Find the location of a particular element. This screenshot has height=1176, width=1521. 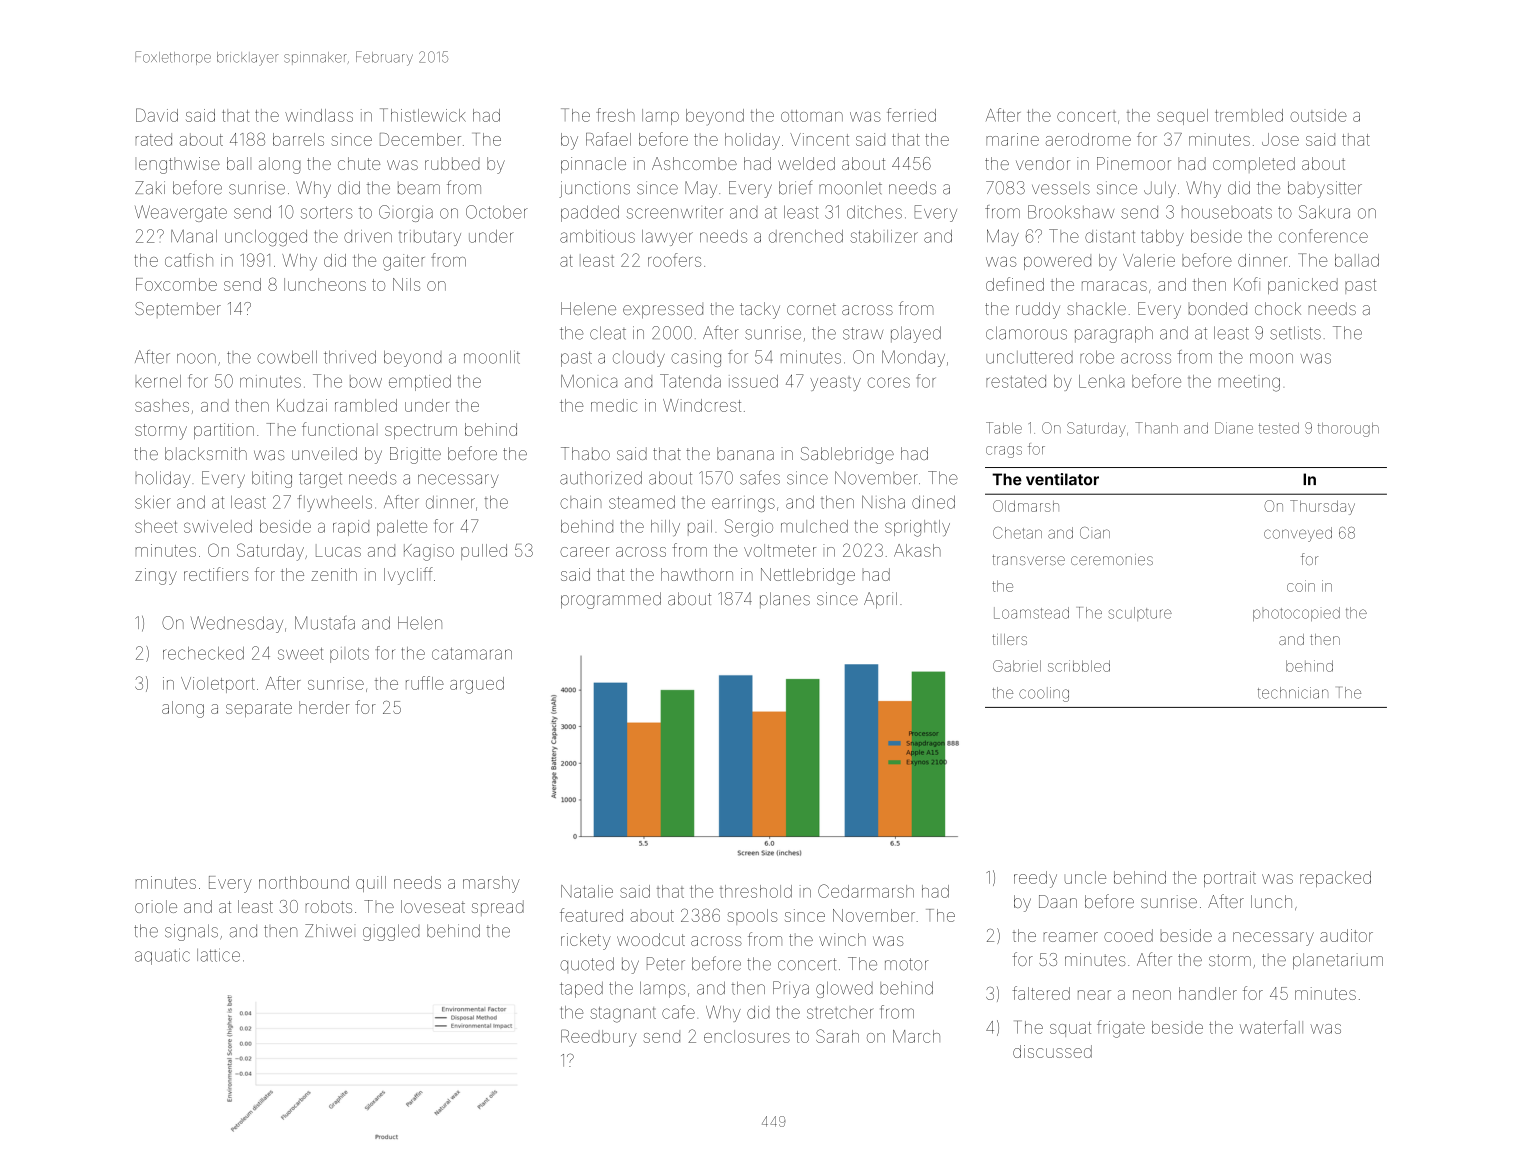

Reedbury is located at coordinates (599, 1038).
